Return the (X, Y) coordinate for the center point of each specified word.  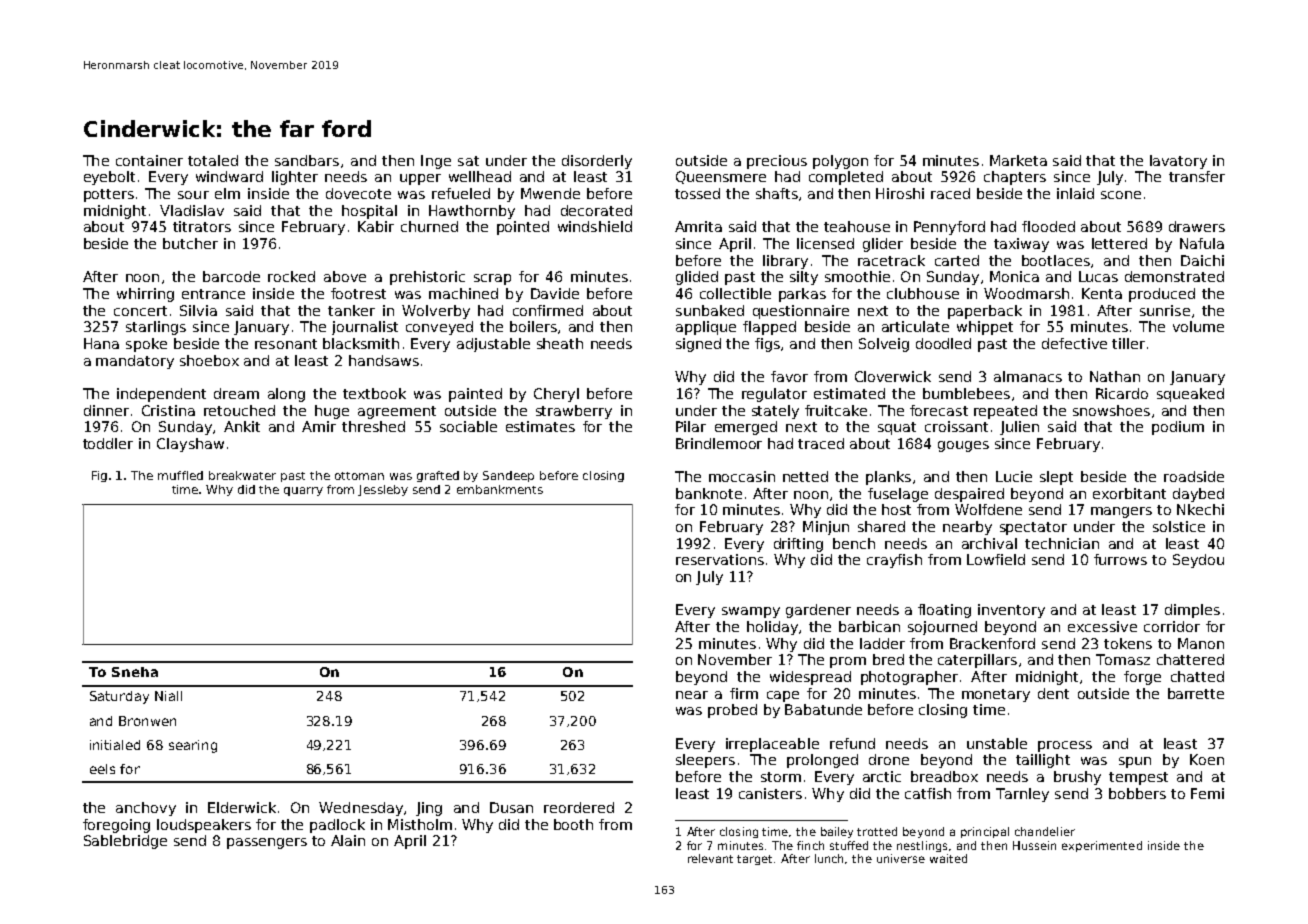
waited (948, 858)
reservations (720, 559)
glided (697, 278)
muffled (180, 475)
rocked (291, 276)
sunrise (1165, 310)
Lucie (1014, 476)
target (756, 860)
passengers (267, 843)
